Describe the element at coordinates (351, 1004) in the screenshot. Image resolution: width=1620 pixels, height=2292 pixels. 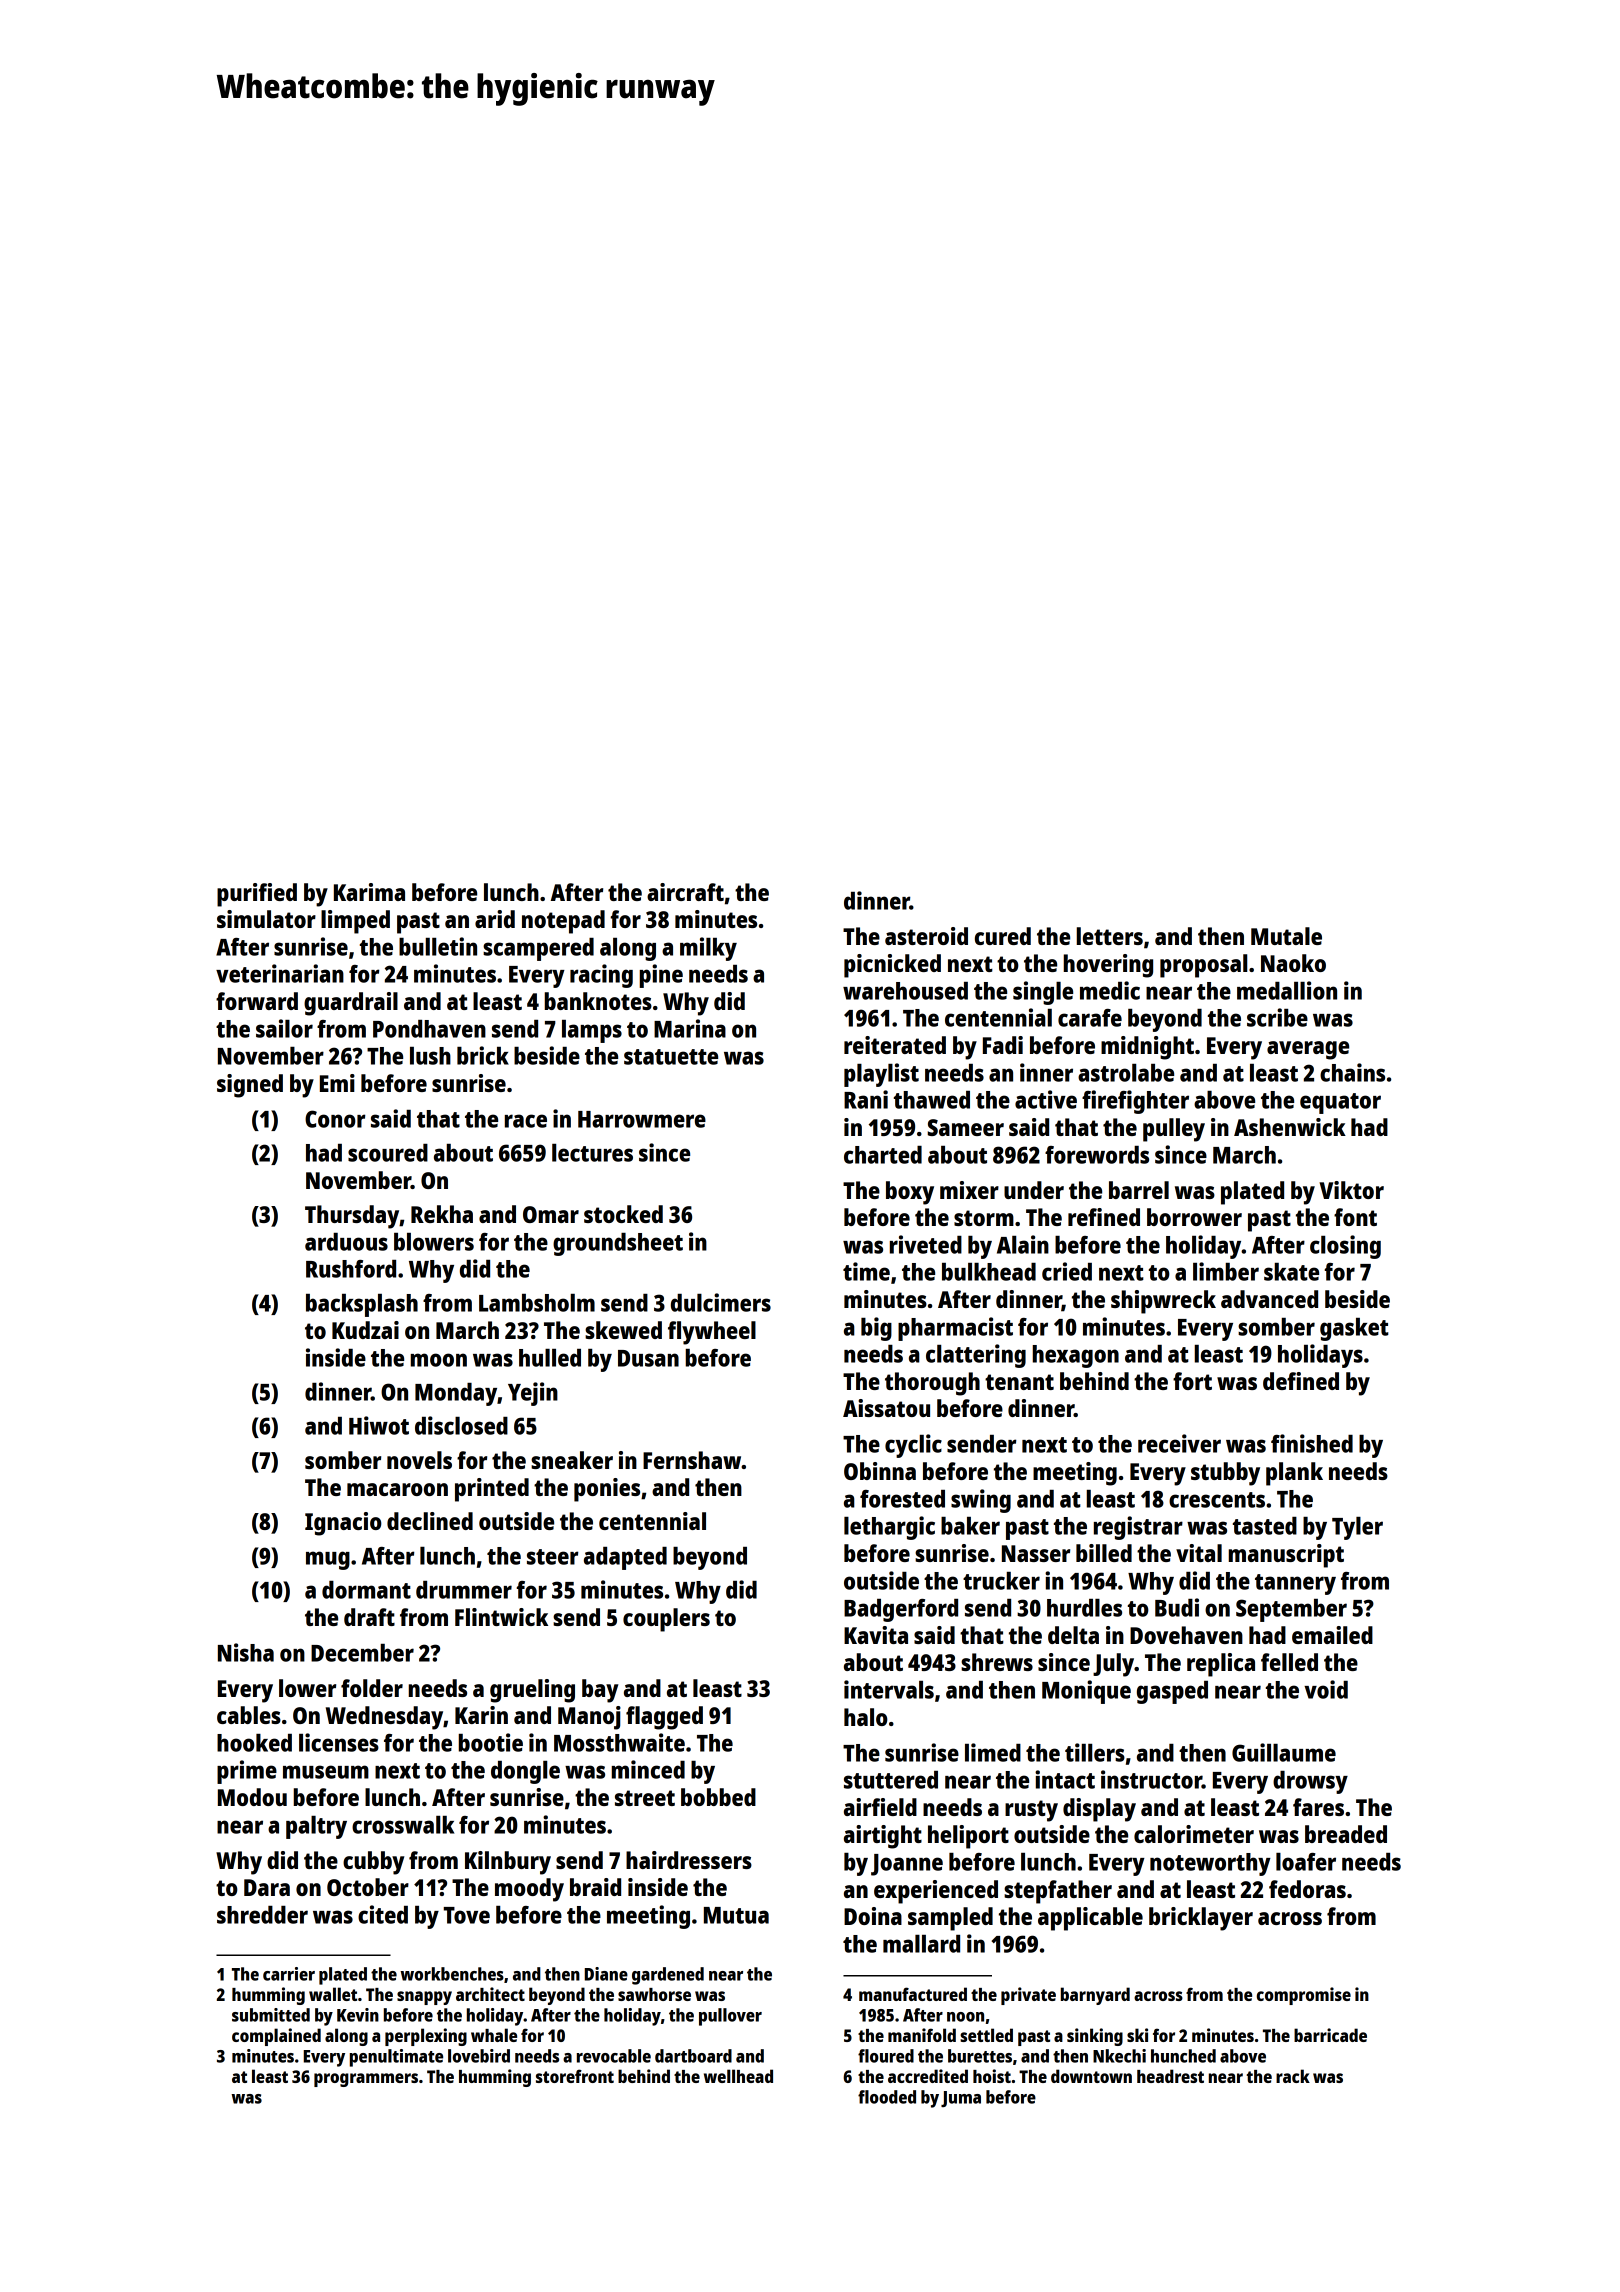
I see `guardrail` at that location.
